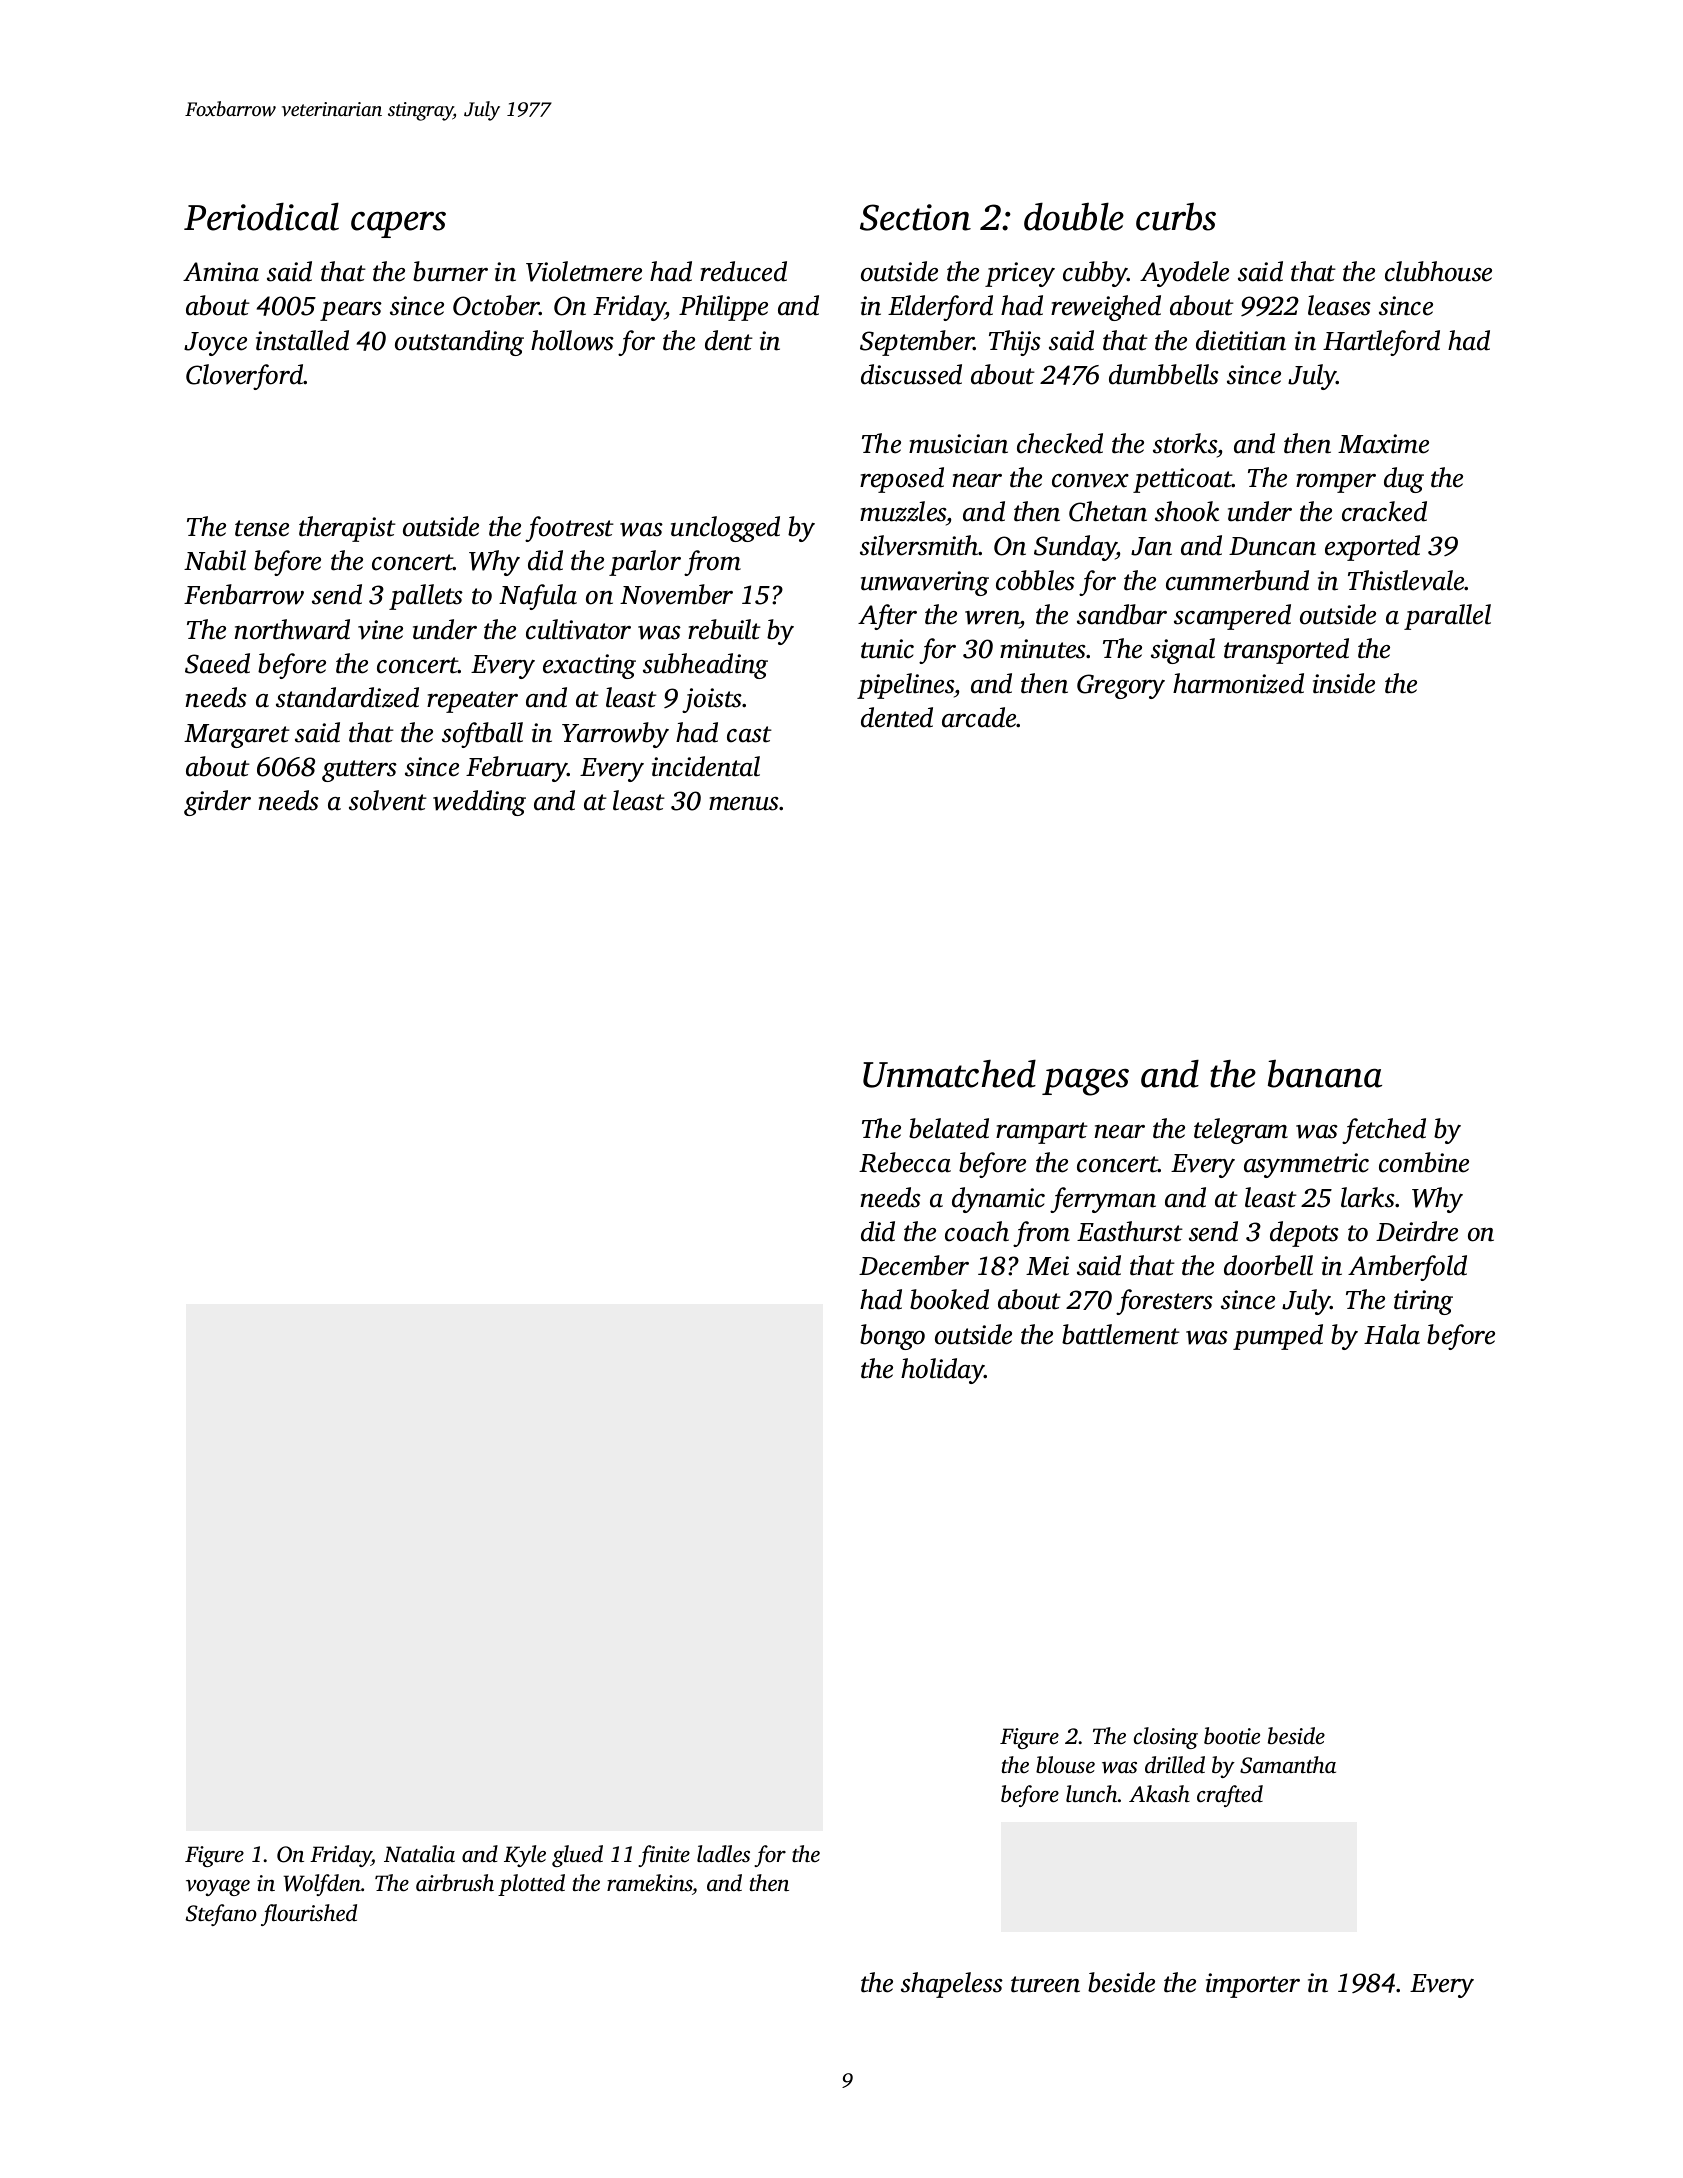 Image resolution: width=1683 pixels, height=2178 pixels. Describe the element at coordinates (459, 343) in the image. I see `outstanding` at that location.
